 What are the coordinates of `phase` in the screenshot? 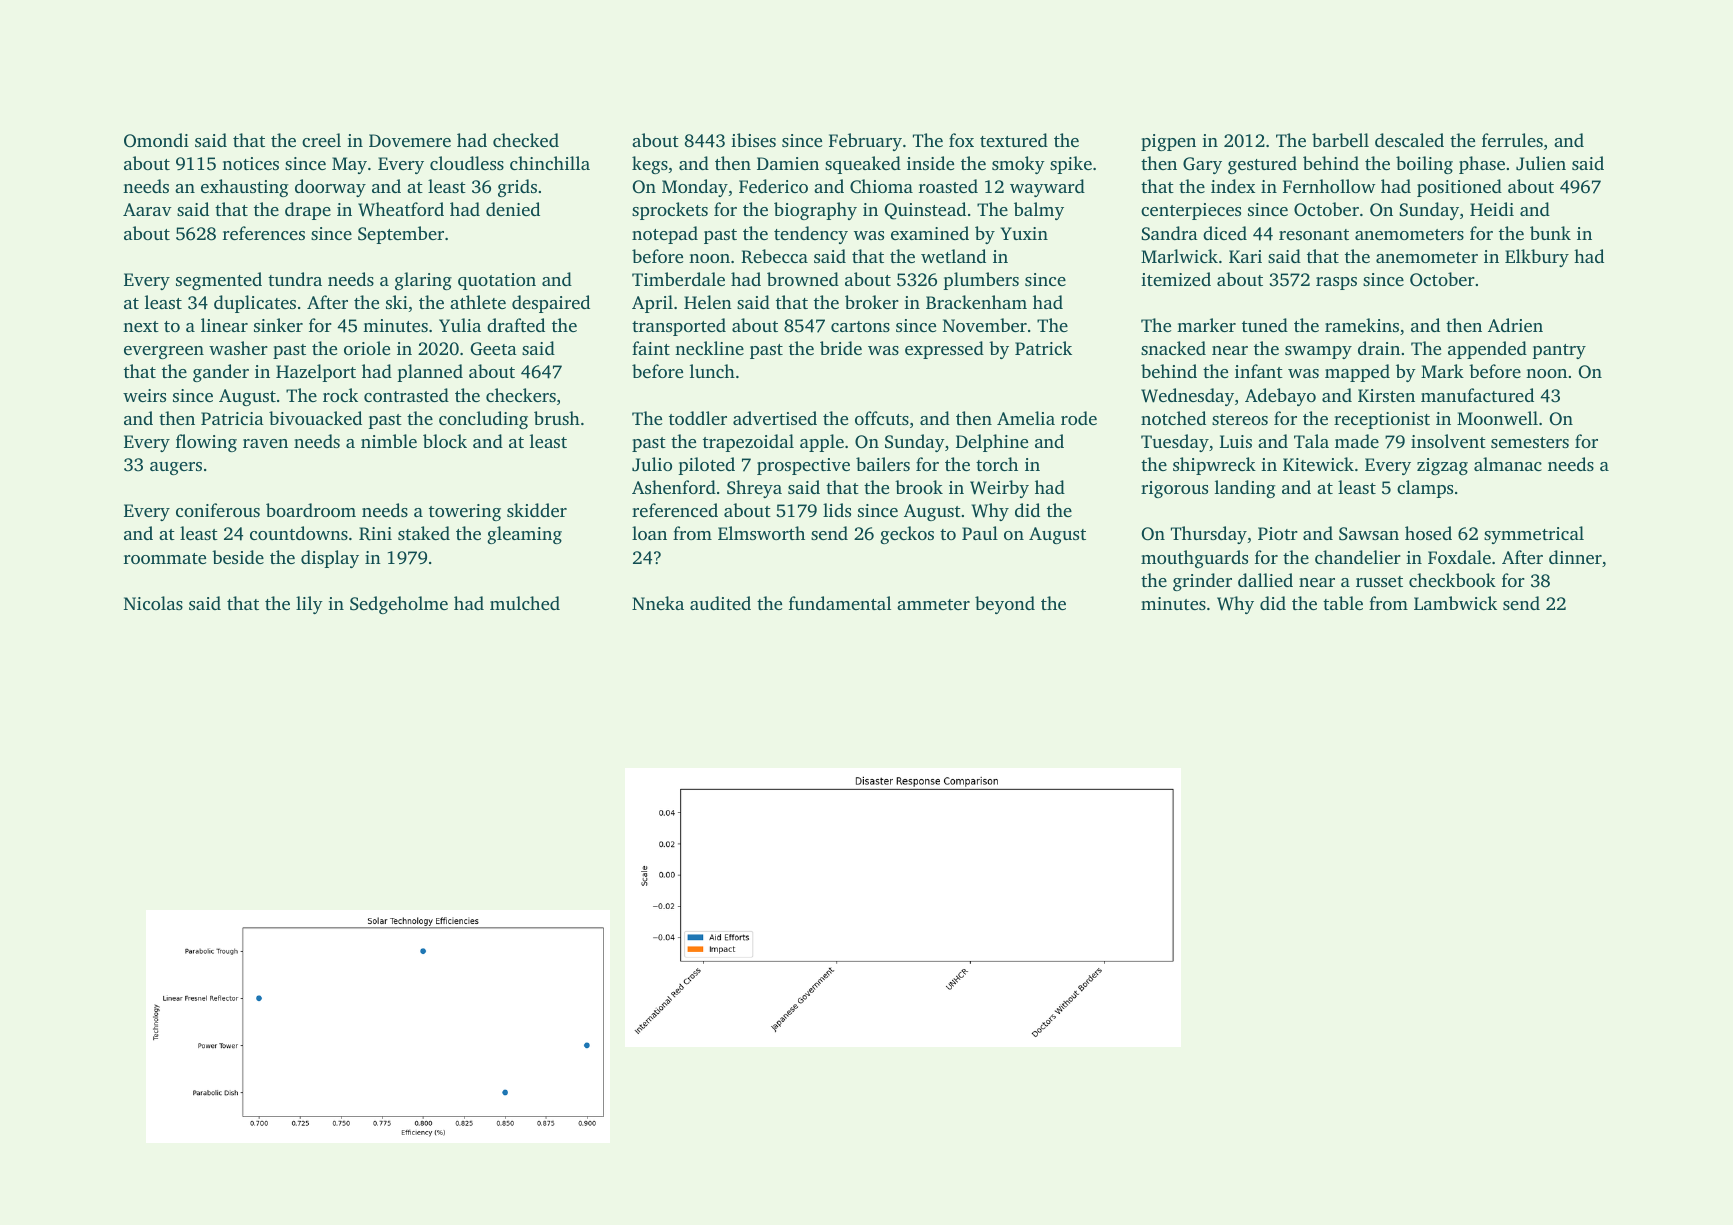 It's located at (1482, 165).
